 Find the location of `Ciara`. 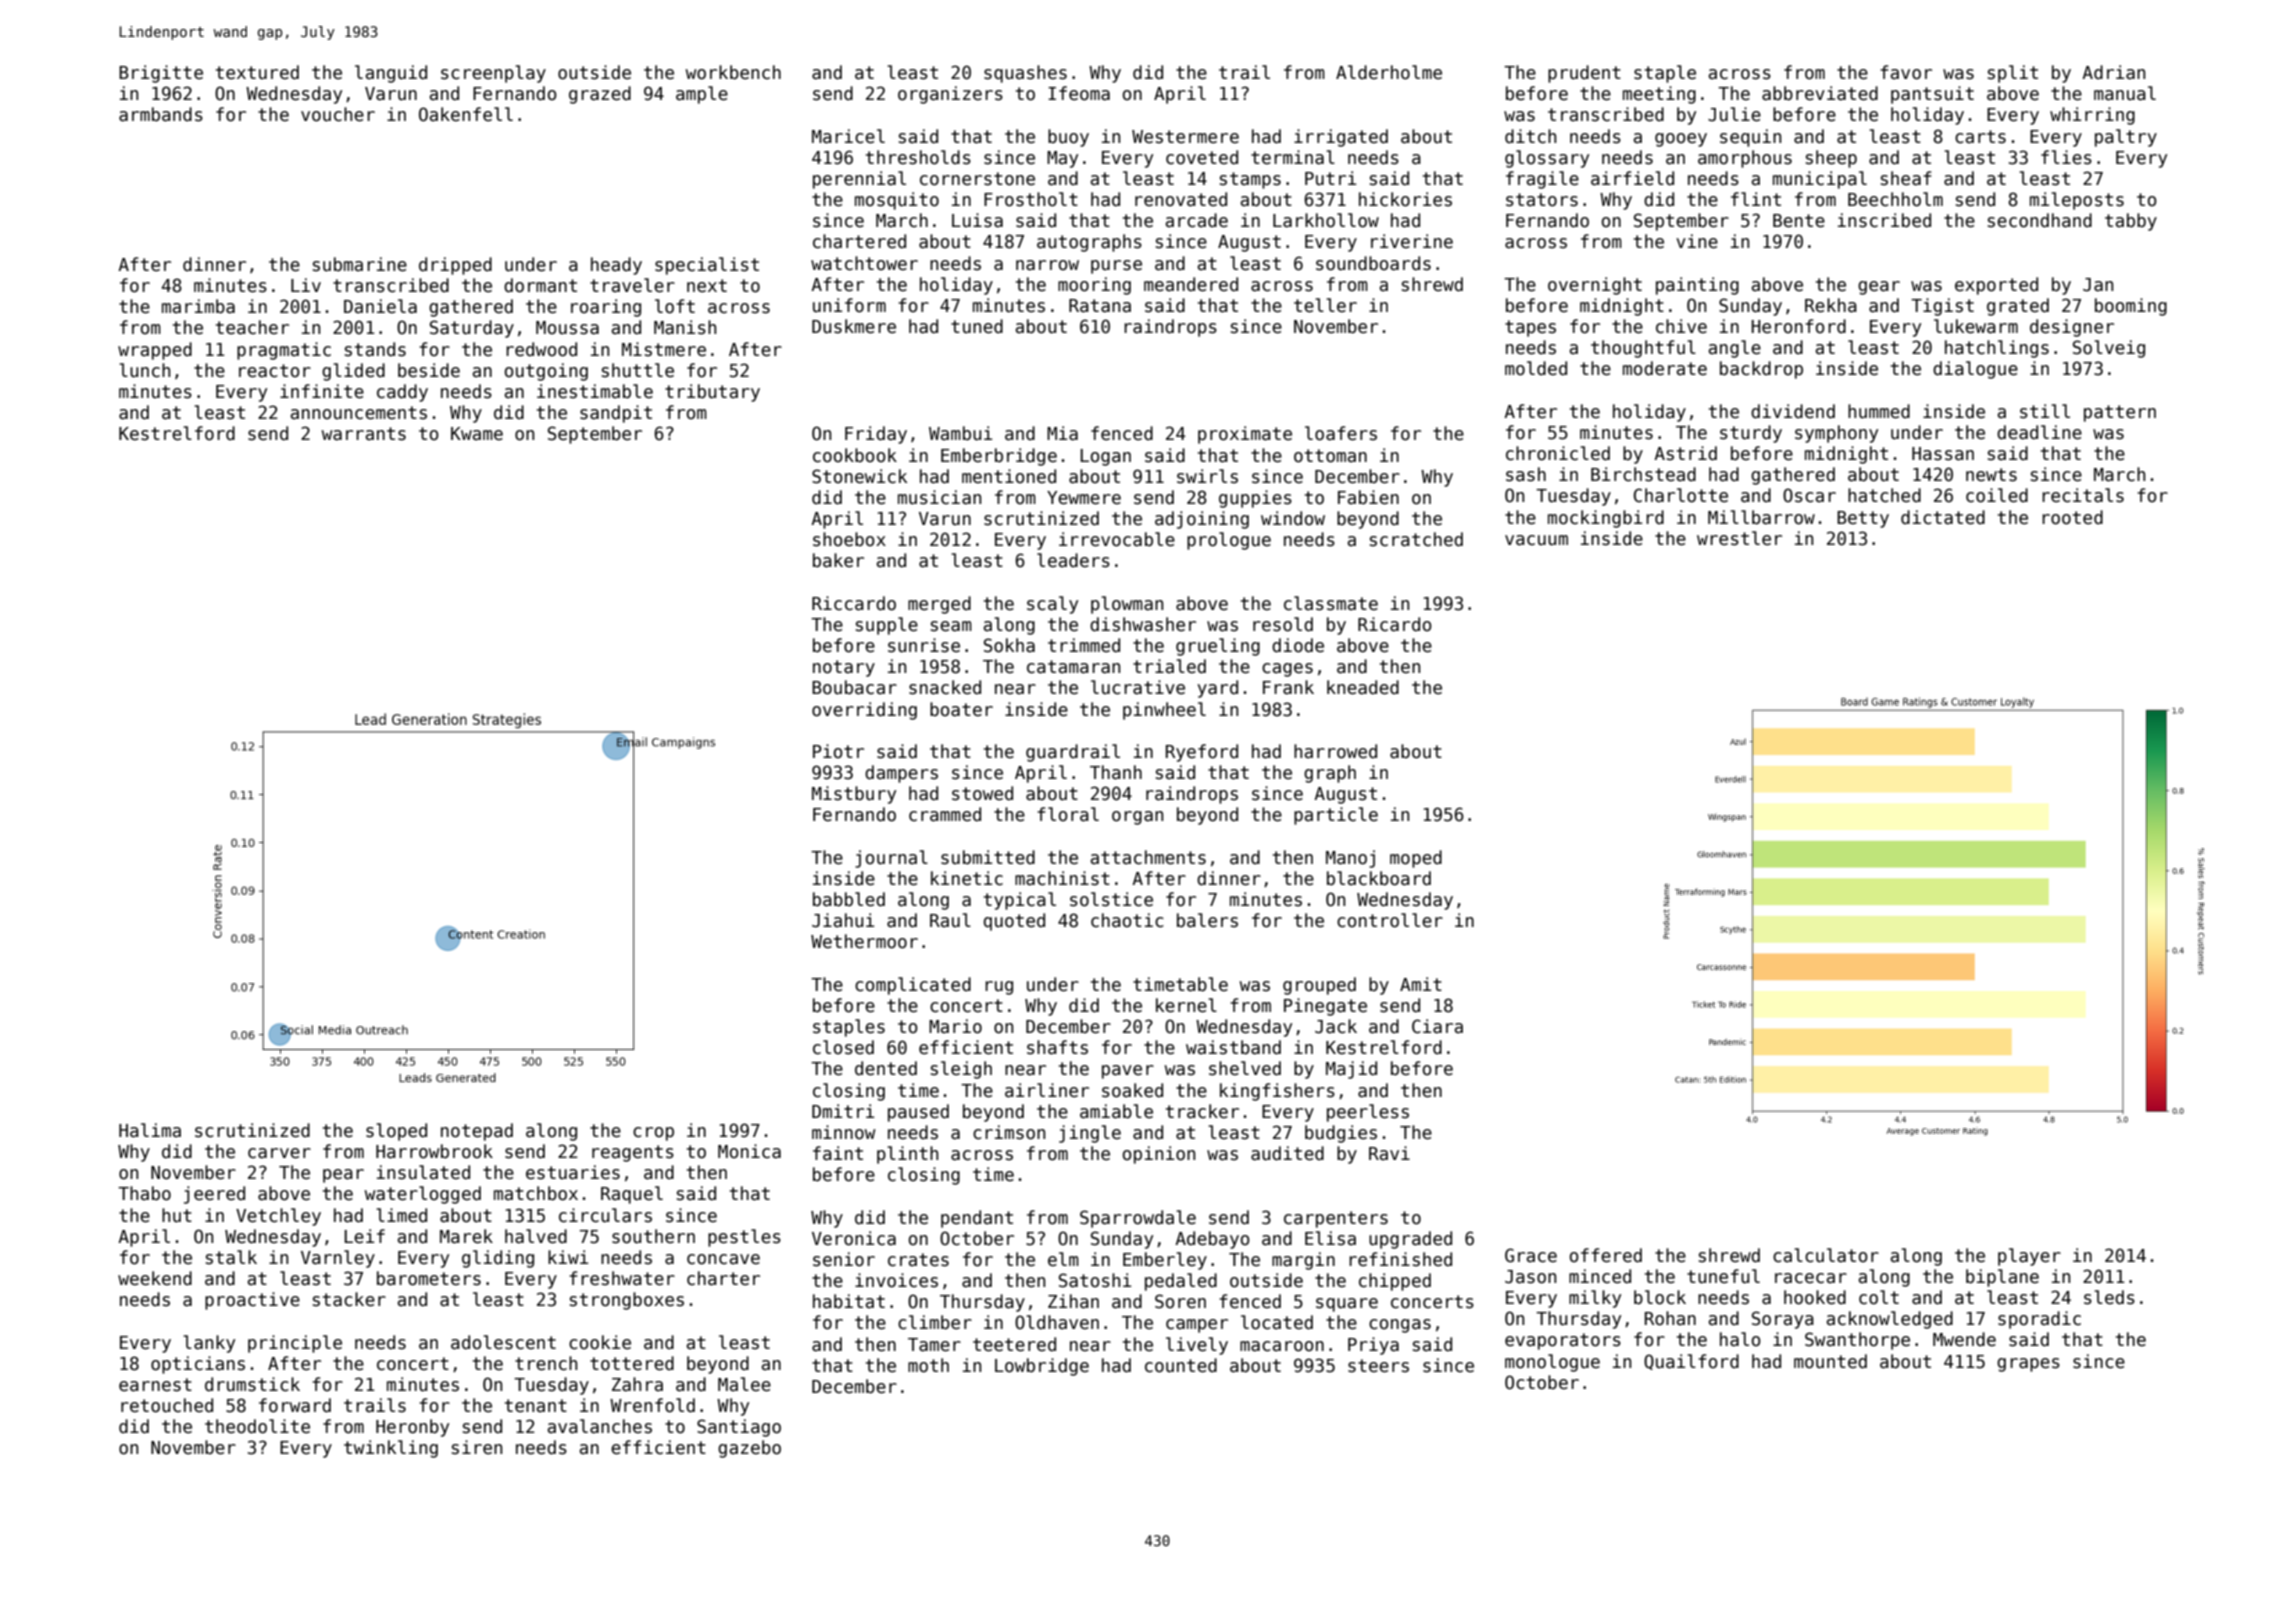

Ciara is located at coordinates (1437, 1026).
